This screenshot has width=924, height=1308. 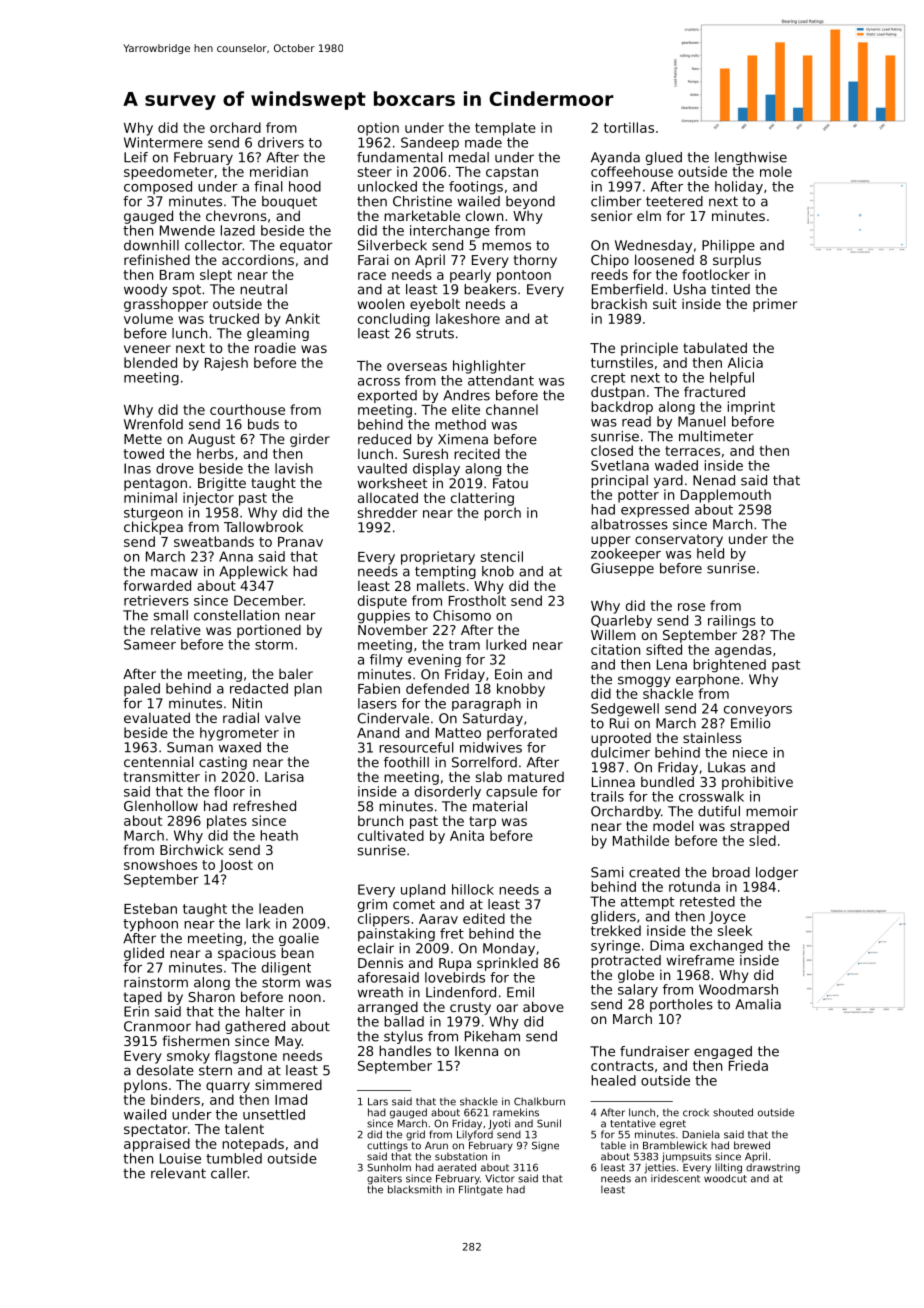 What do you see at coordinates (378, 129) in the screenshot?
I see `option` at bounding box center [378, 129].
